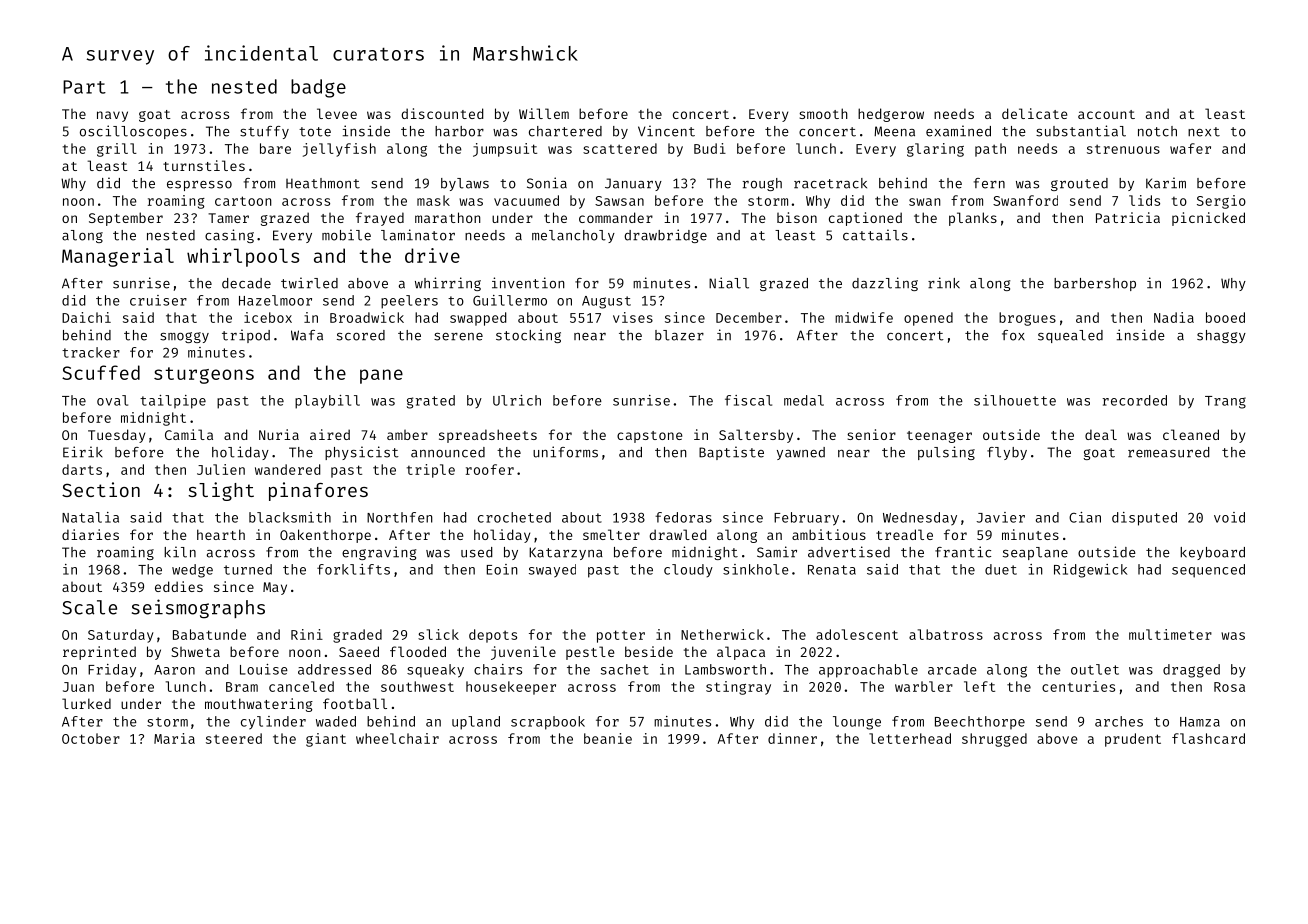  Describe the element at coordinates (1135, 400) in the screenshot. I see `recorded` at that location.
